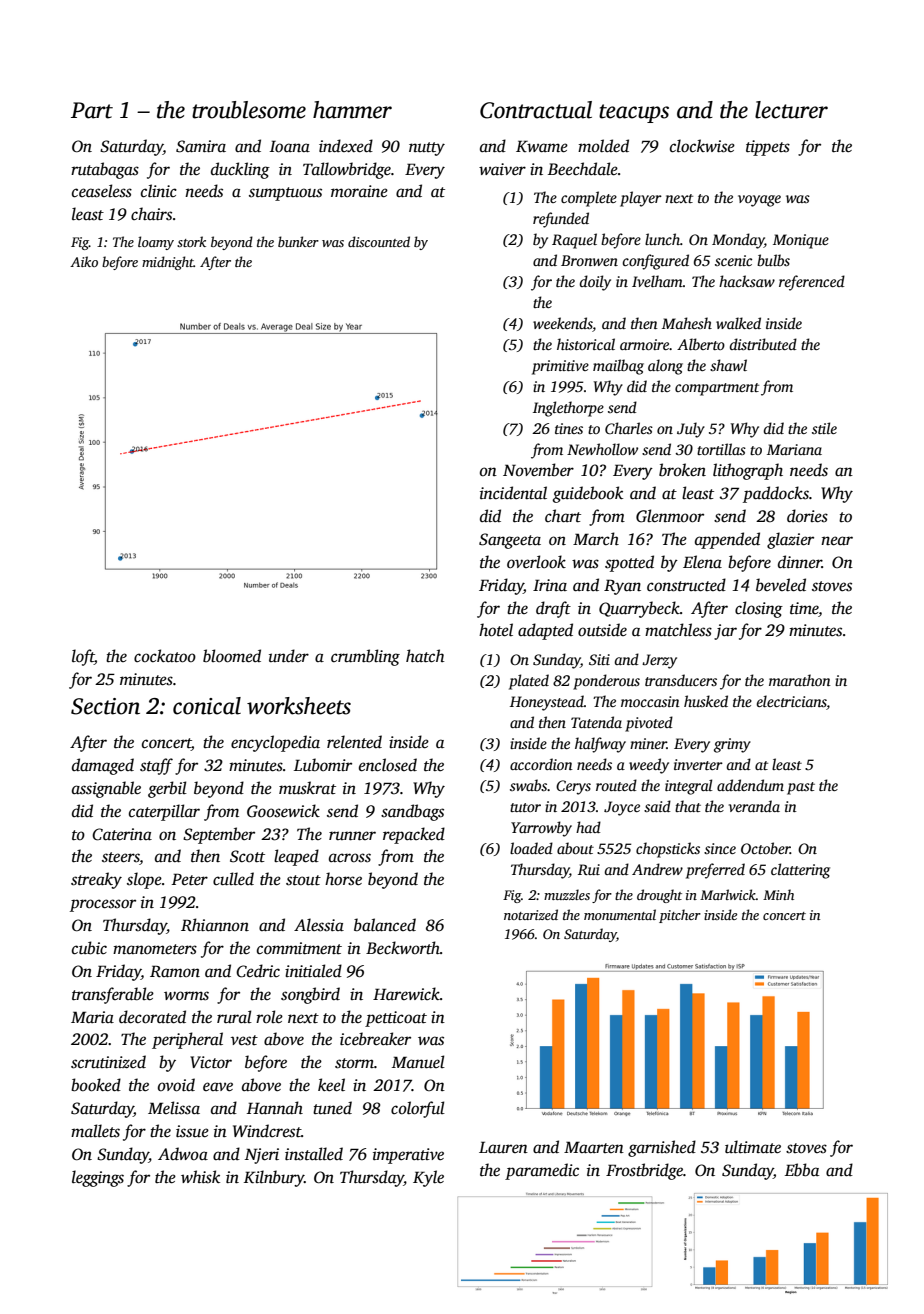 The image size is (924, 1314). What do you see at coordinates (359, 191) in the screenshot?
I see `moraine` at bounding box center [359, 191].
